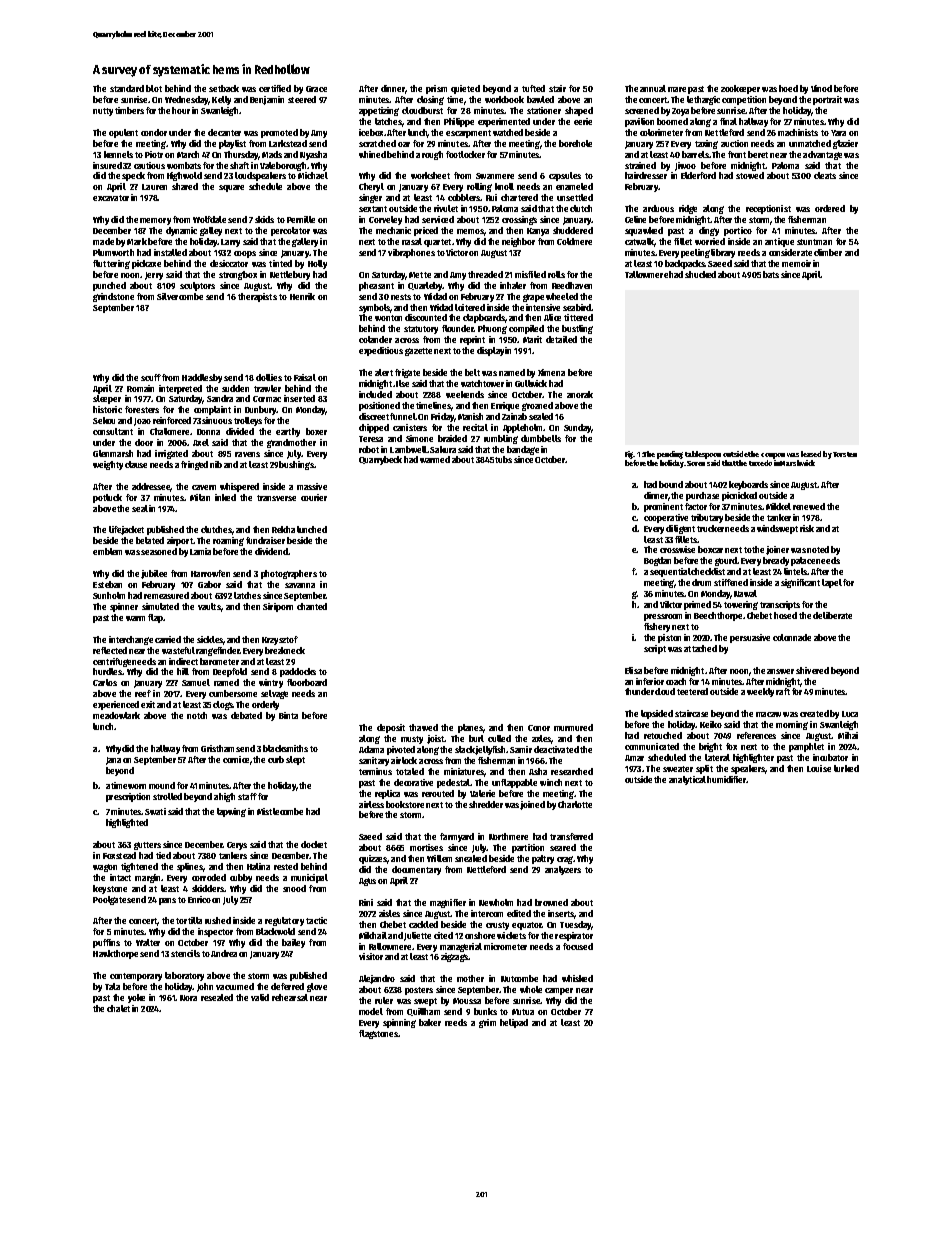  Describe the element at coordinates (202, 378) in the screenshot. I see `Haddlesby` at that location.
